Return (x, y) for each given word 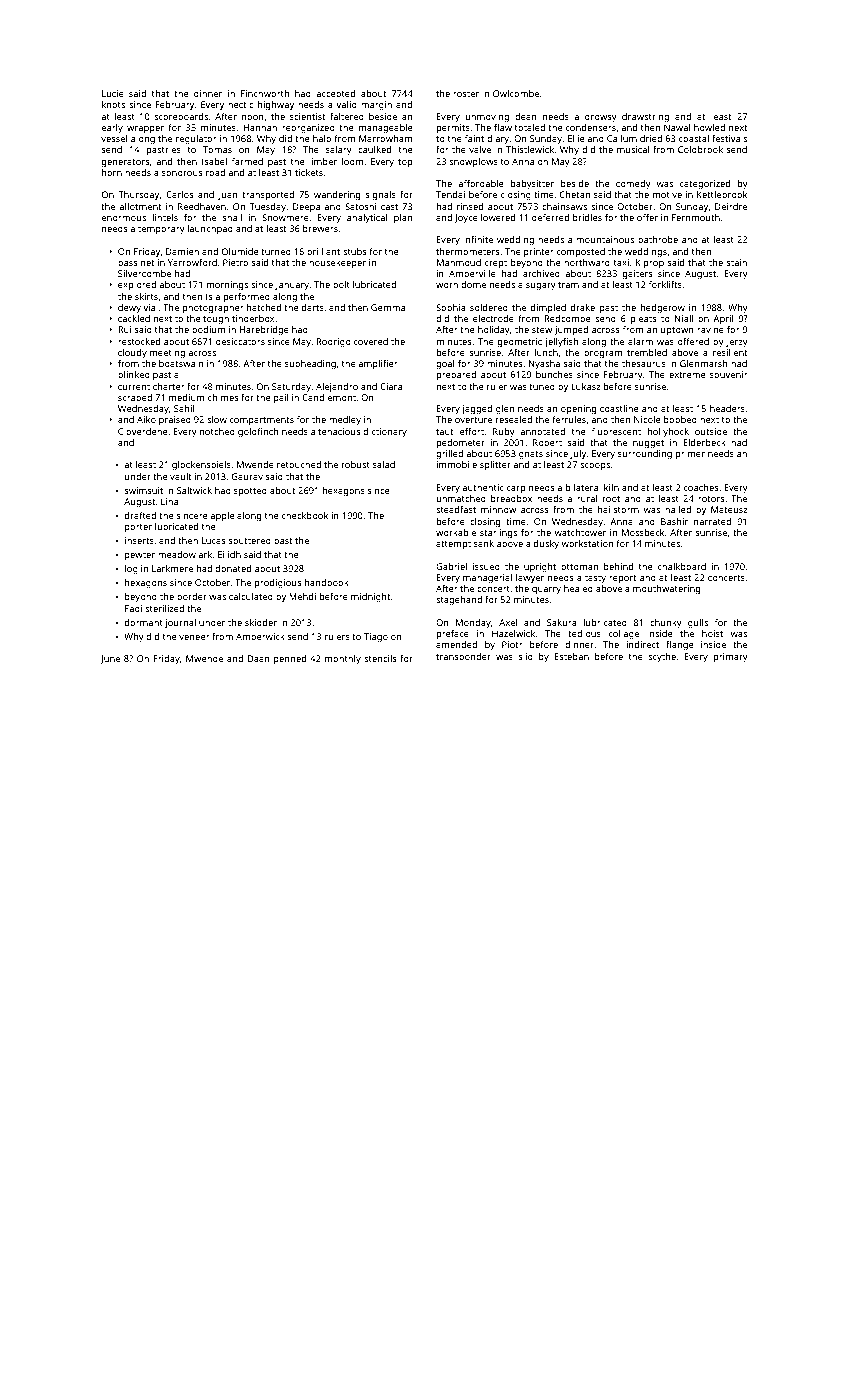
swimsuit (144, 490)
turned (276, 251)
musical (633, 149)
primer (690, 454)
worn (447, 285)
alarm (640, 341)
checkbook (305, 515)
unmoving (487, 117)
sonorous (182, 173)
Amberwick (260, 636)
